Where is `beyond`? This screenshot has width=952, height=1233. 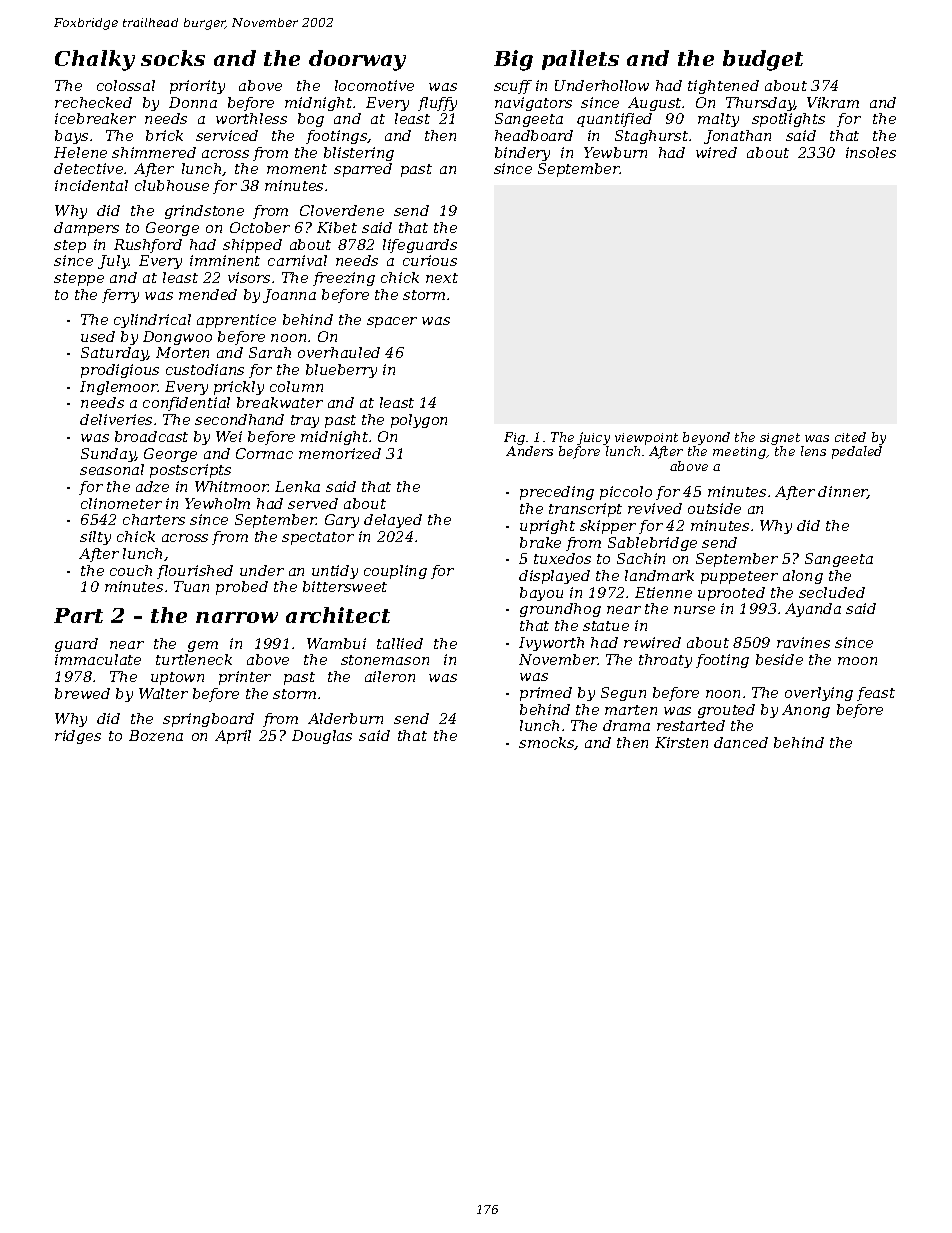 beyond is located at coordinates (706, 438).
